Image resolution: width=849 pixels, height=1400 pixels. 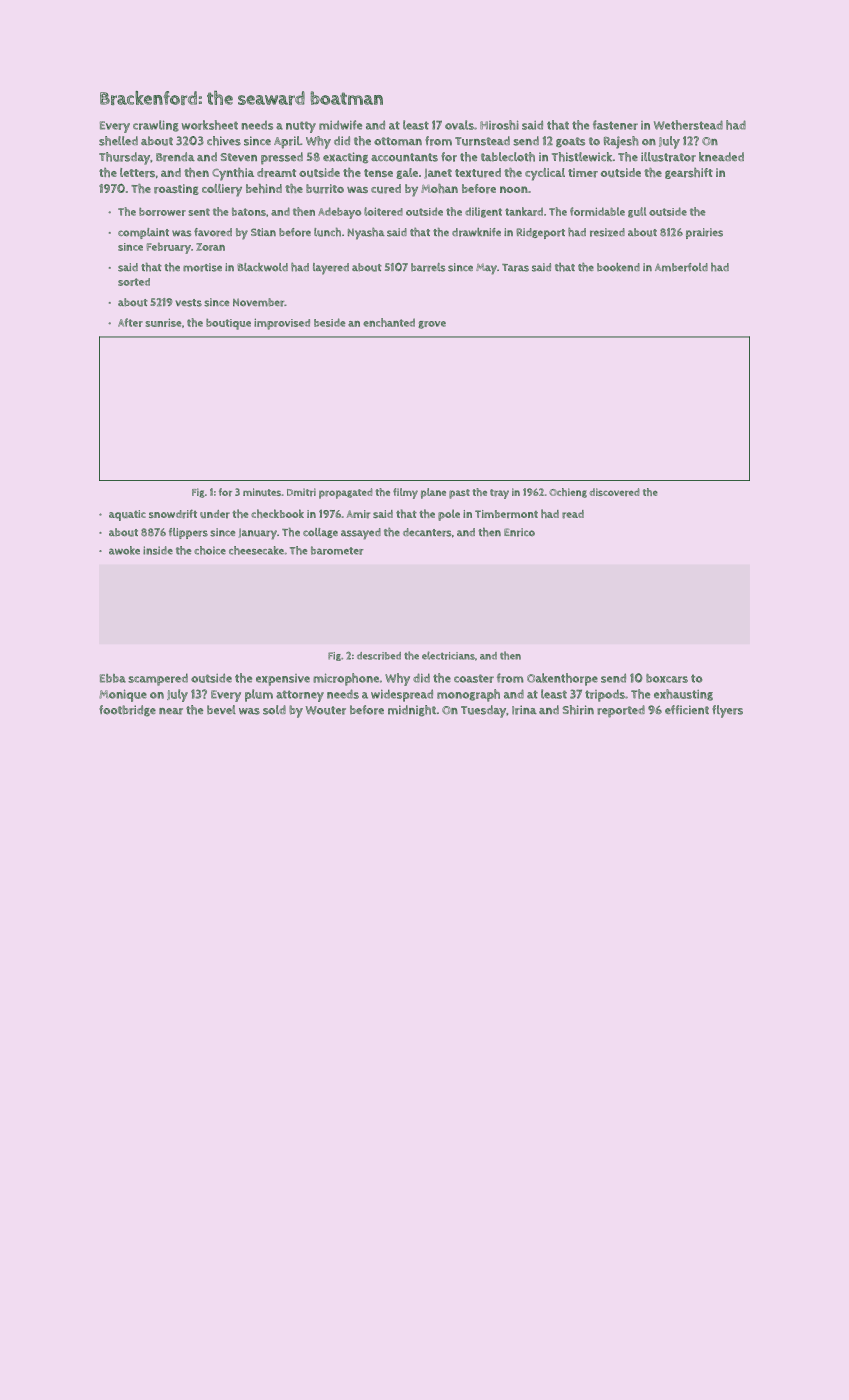 What do you see at coordinates (389, 322) in the screenshot?
I see `enchanted` at bounding box center [389, 322].
